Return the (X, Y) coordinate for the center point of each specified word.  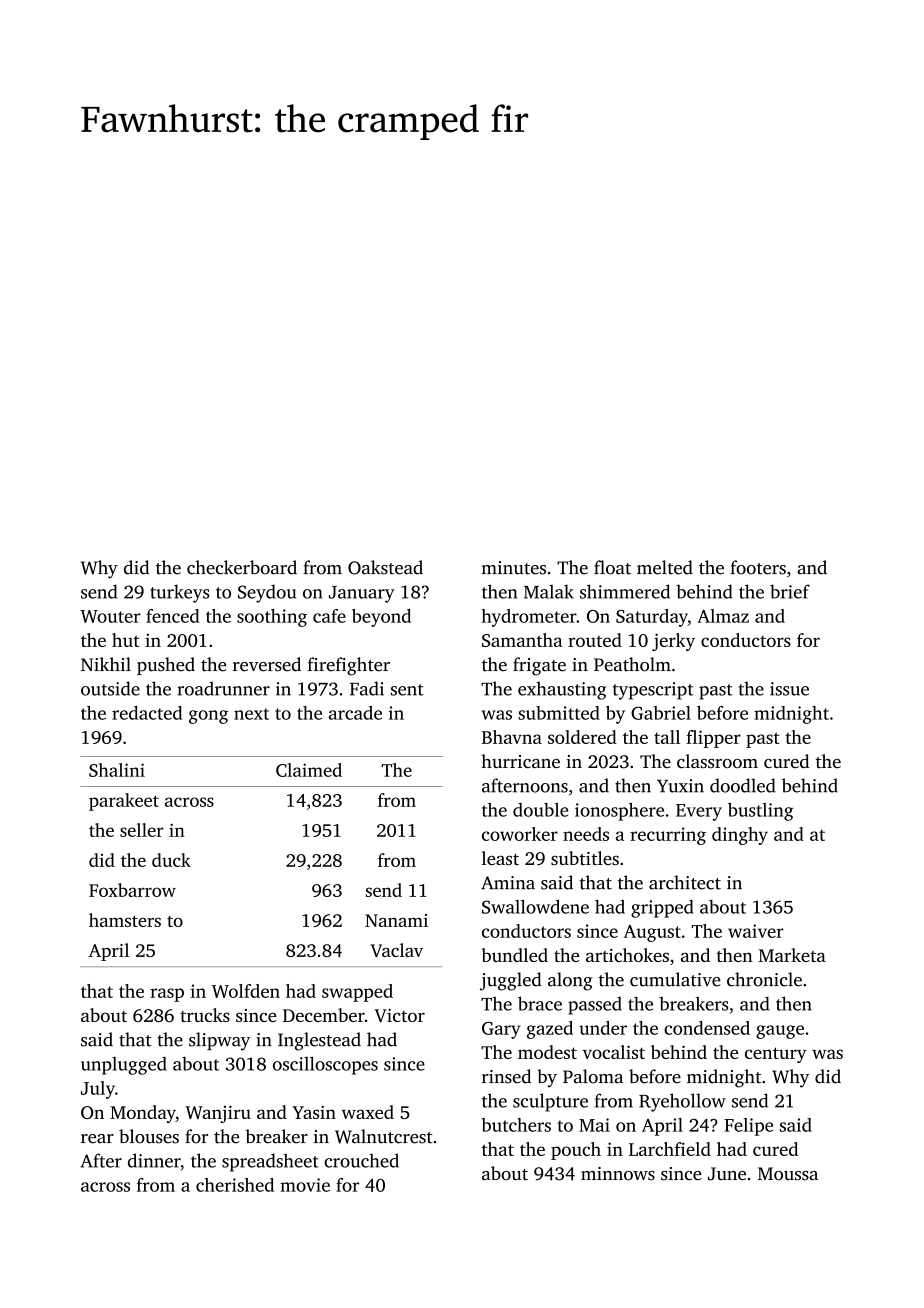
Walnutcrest (384, 1136)
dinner (154, 1160)
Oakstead (385, 567)
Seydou (267, 593)
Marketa (792, 955)
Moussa (788, 1174)
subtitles (585, 858)
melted (665, 567)
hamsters (125, 920)
